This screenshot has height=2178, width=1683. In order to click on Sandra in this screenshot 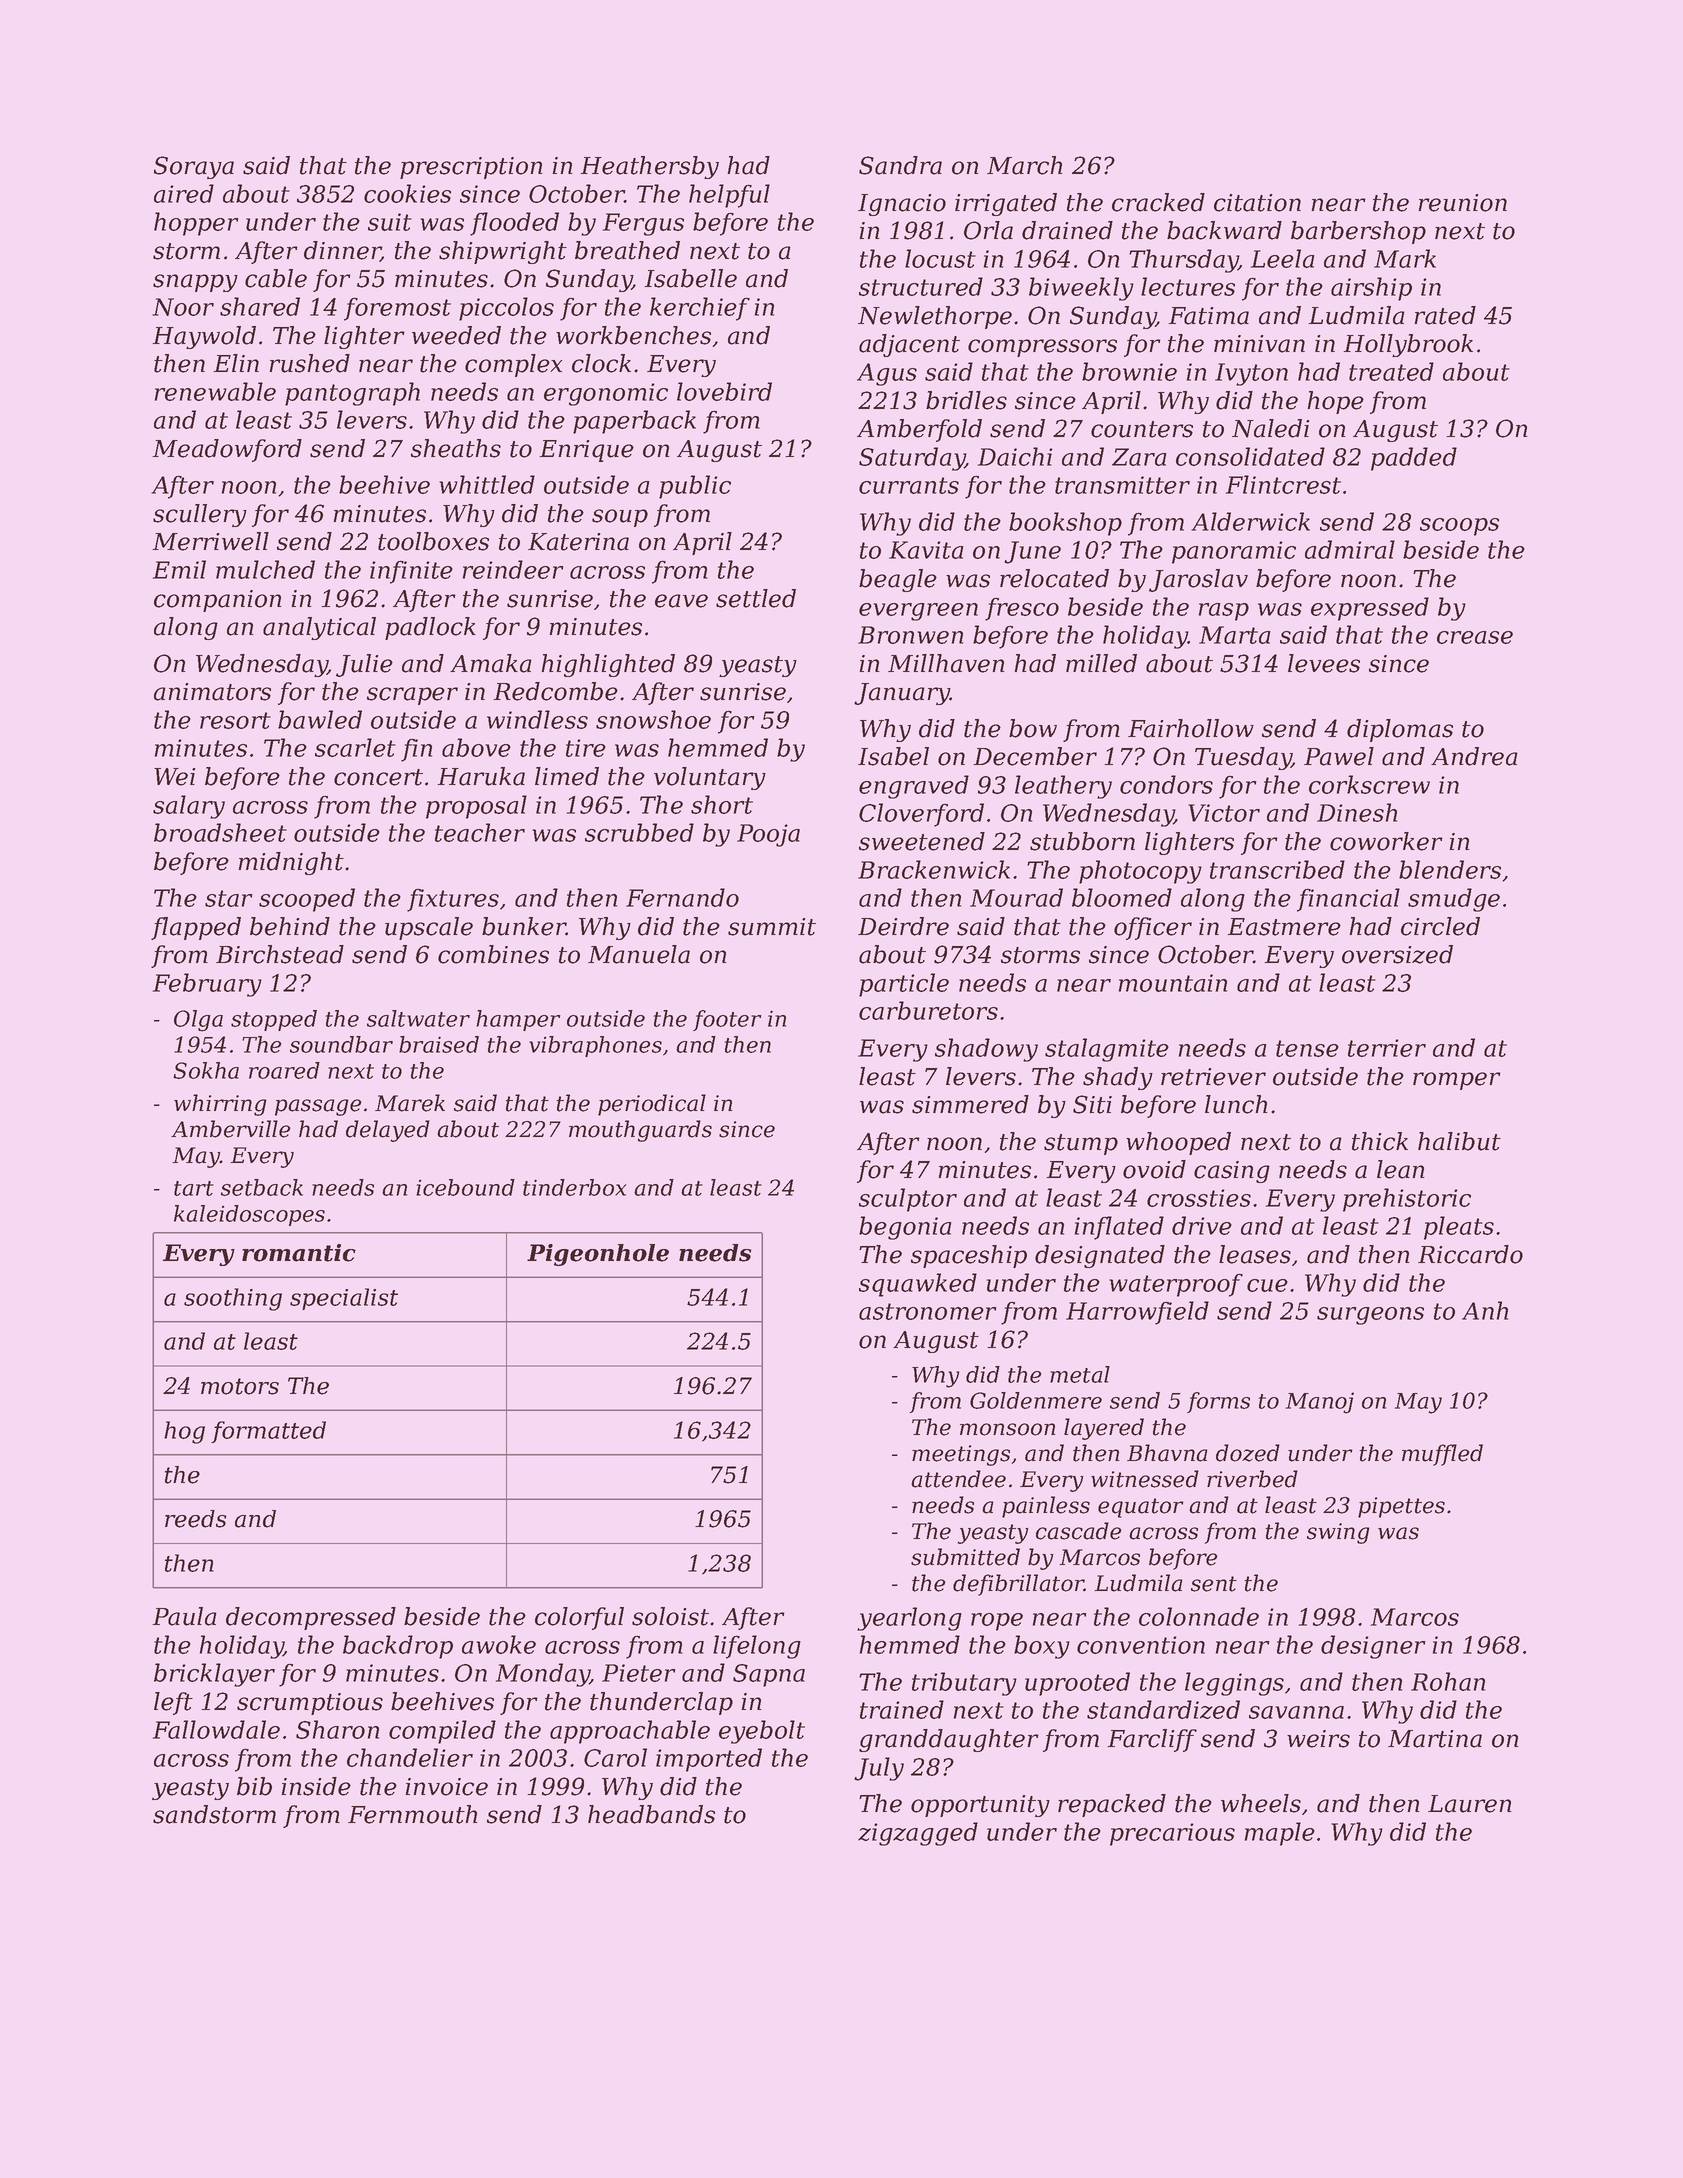, I will do `click(900, 165)`.
